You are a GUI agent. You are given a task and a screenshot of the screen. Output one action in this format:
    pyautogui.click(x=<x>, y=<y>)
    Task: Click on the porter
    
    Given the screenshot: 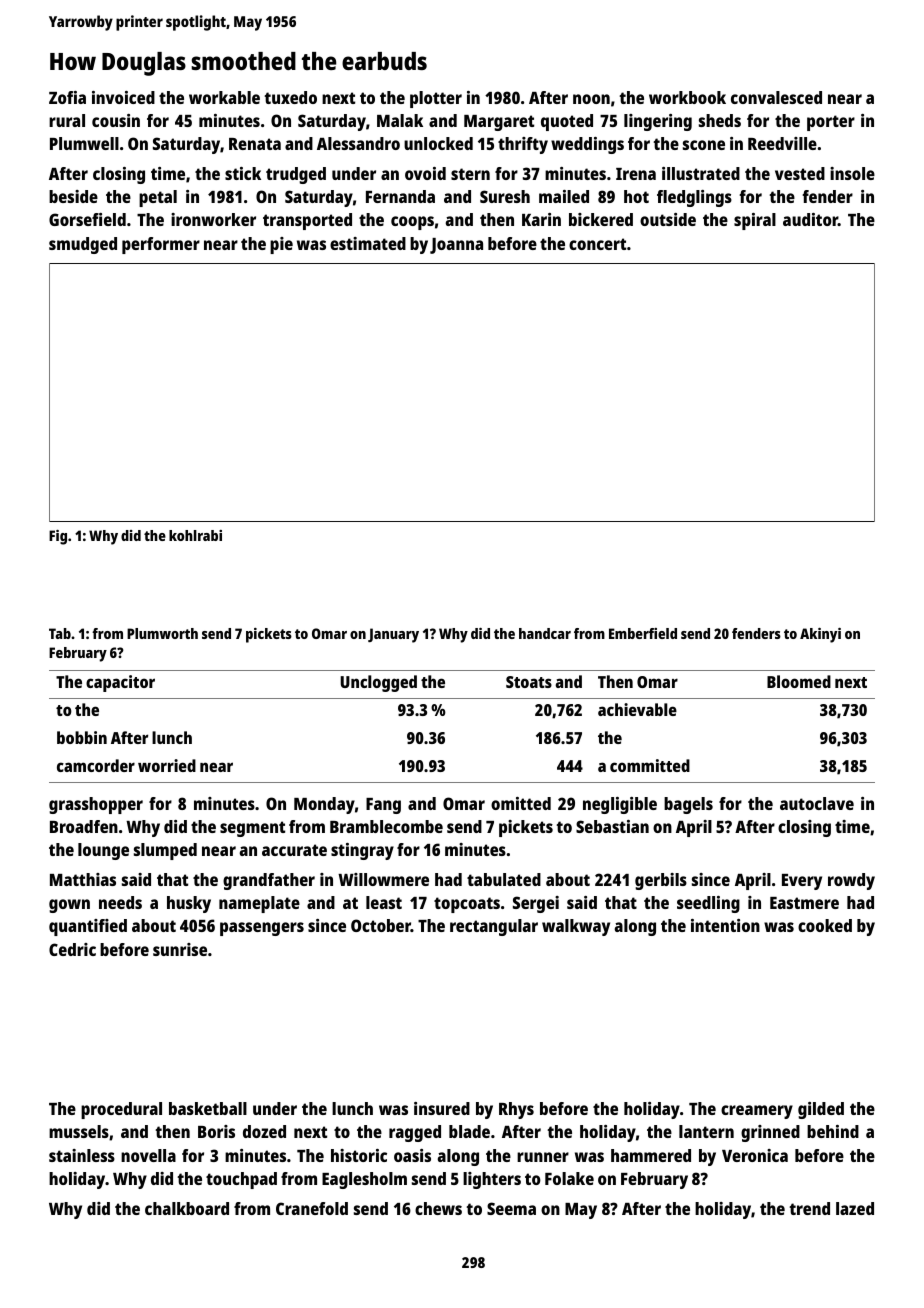 What is the action you would take?
    pyautogui.click(x=831, y=123)
